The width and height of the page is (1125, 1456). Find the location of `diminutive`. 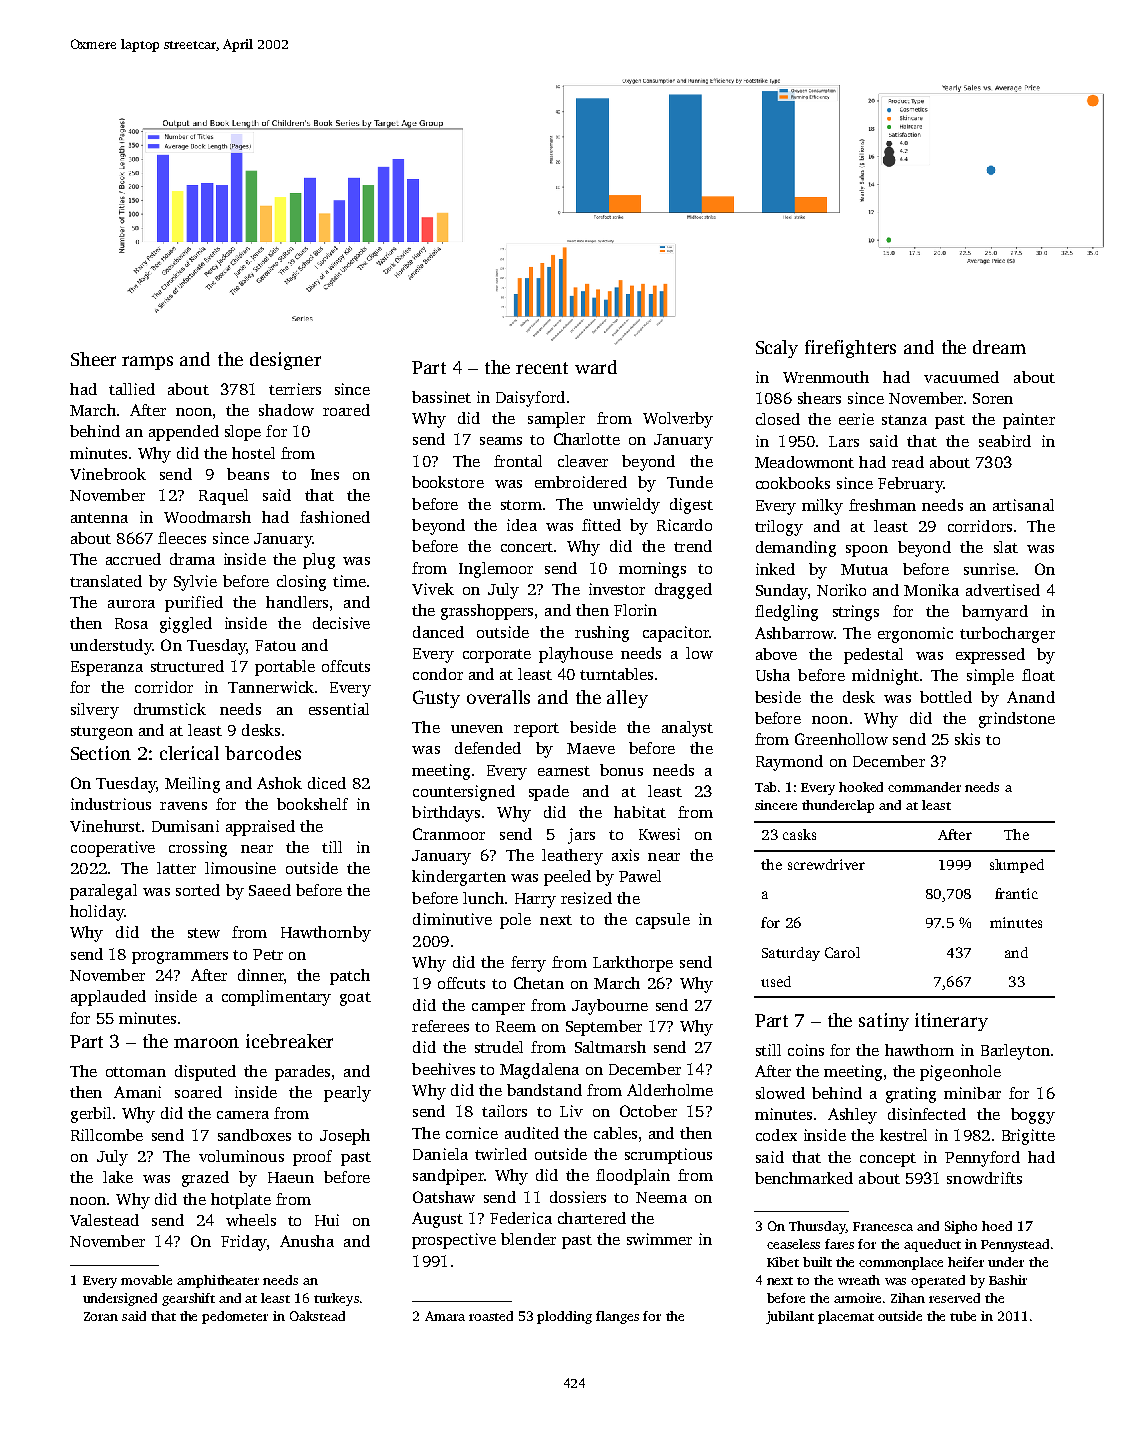

diminutive is located at coordinates (452, 919).
